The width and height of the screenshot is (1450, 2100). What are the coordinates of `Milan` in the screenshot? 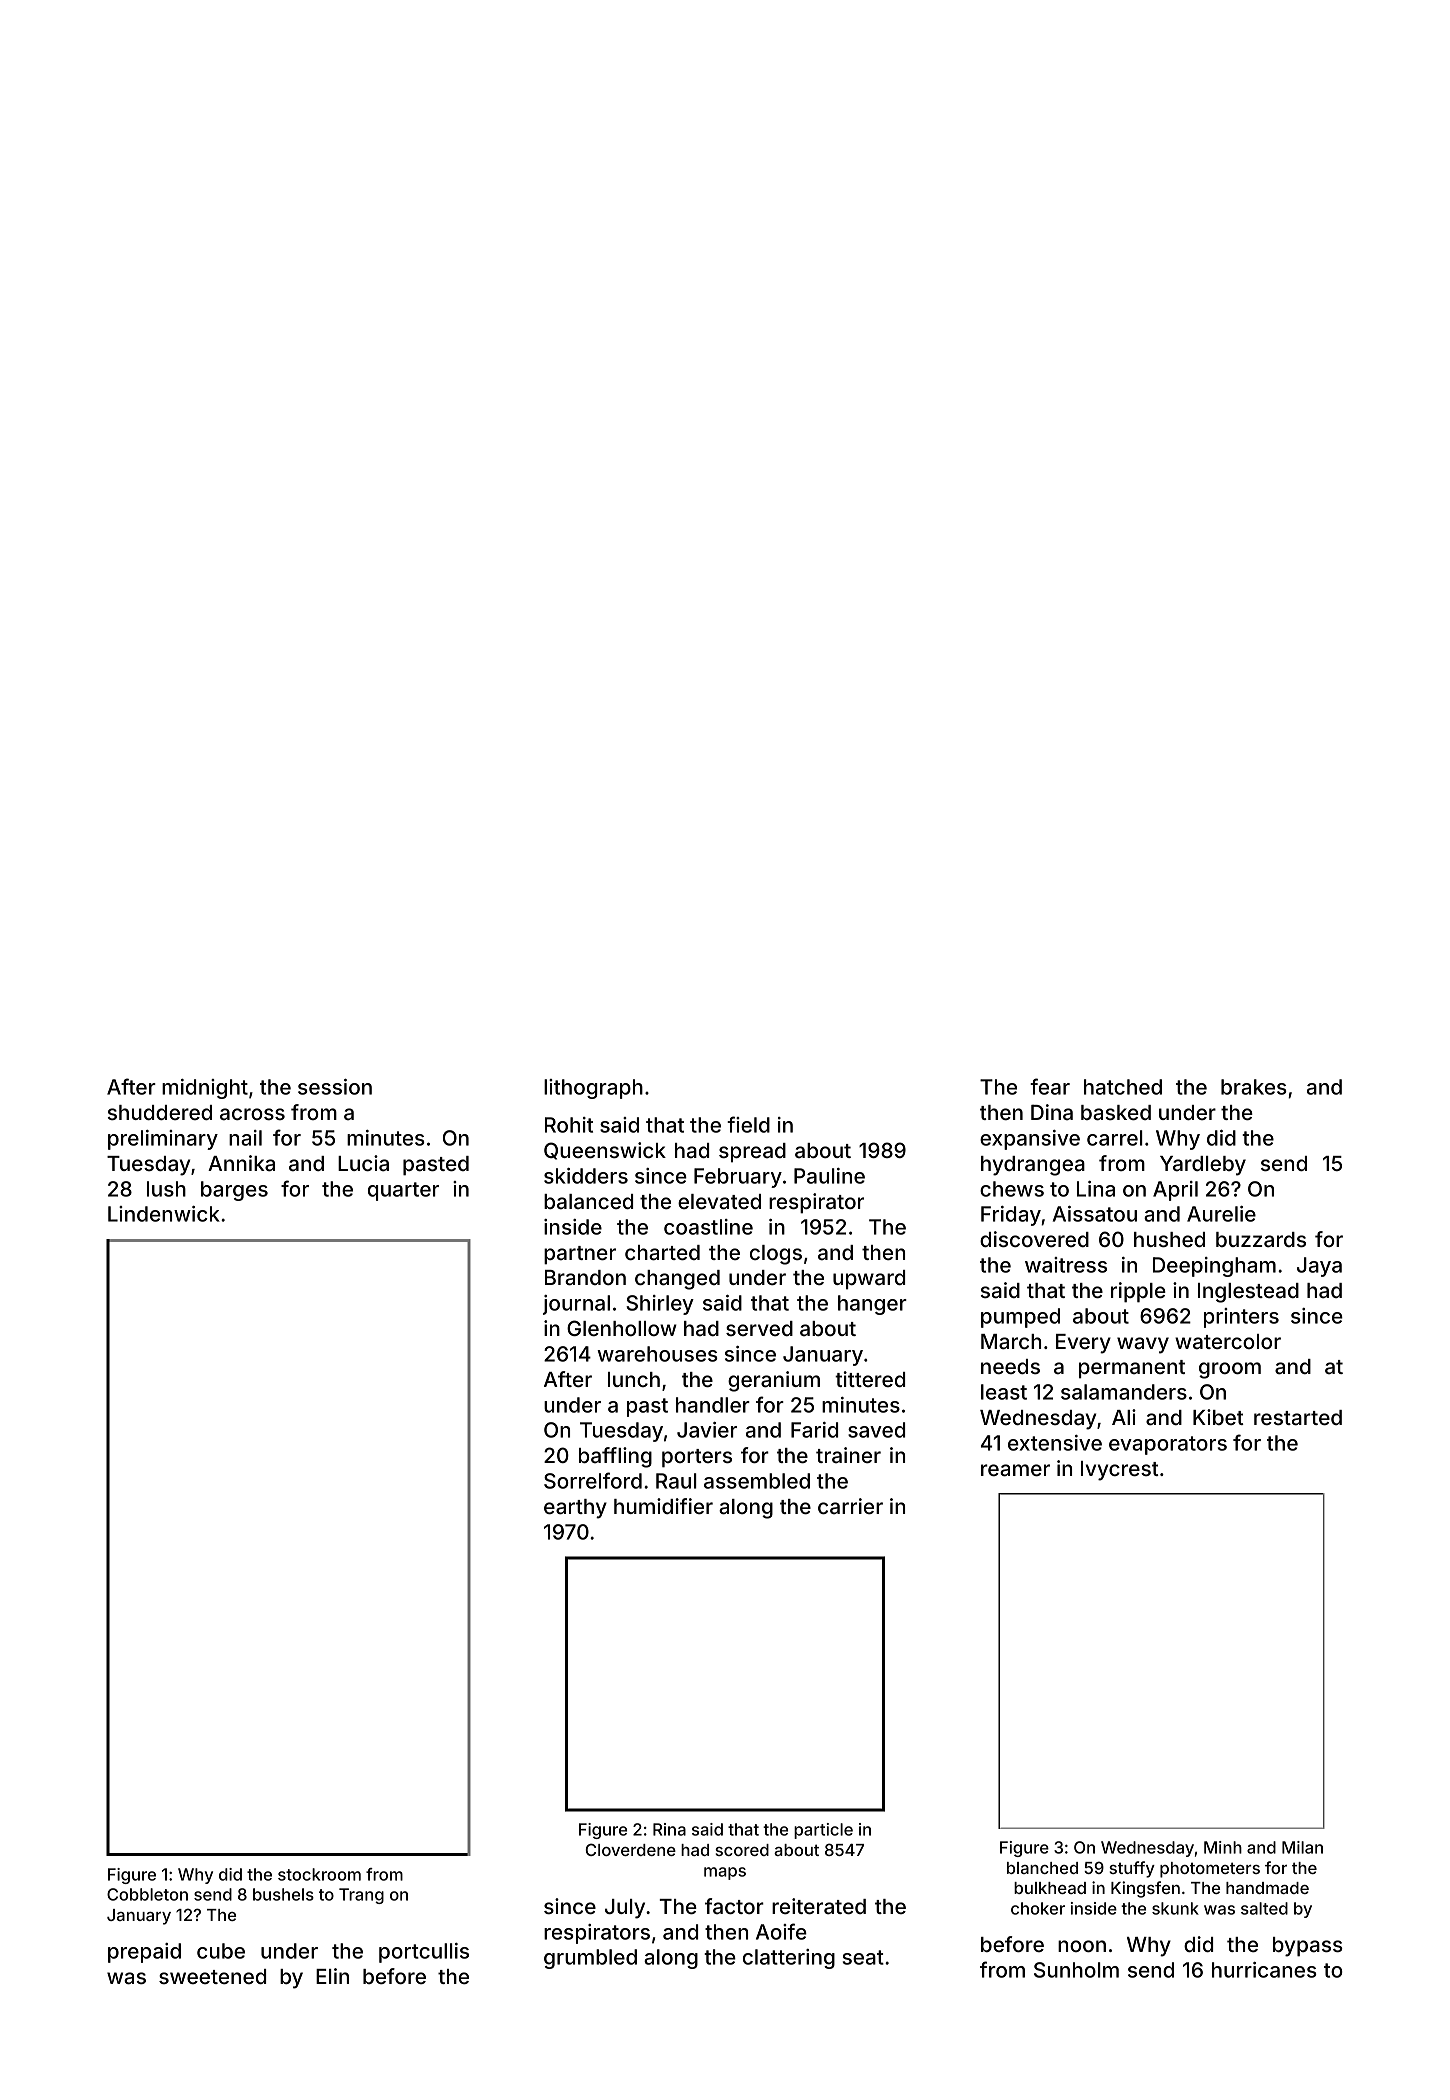 It's located at (1302, 1847).
